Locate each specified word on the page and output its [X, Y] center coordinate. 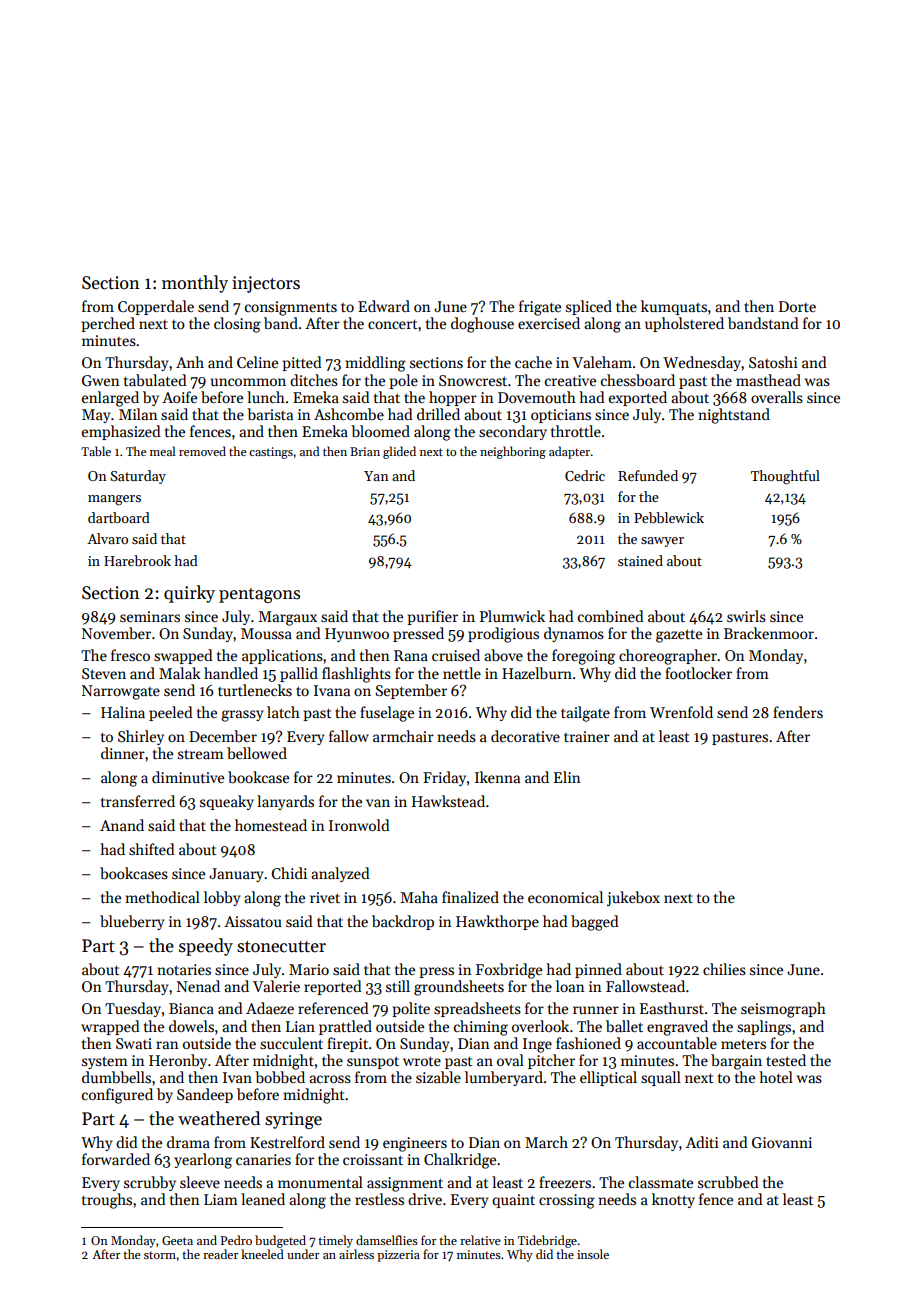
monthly [195, 284]
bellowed [257, 753]
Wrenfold [681, 712]
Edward [384, 306]
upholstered [684, 324]
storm [160, 1255]
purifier [432, 617]
